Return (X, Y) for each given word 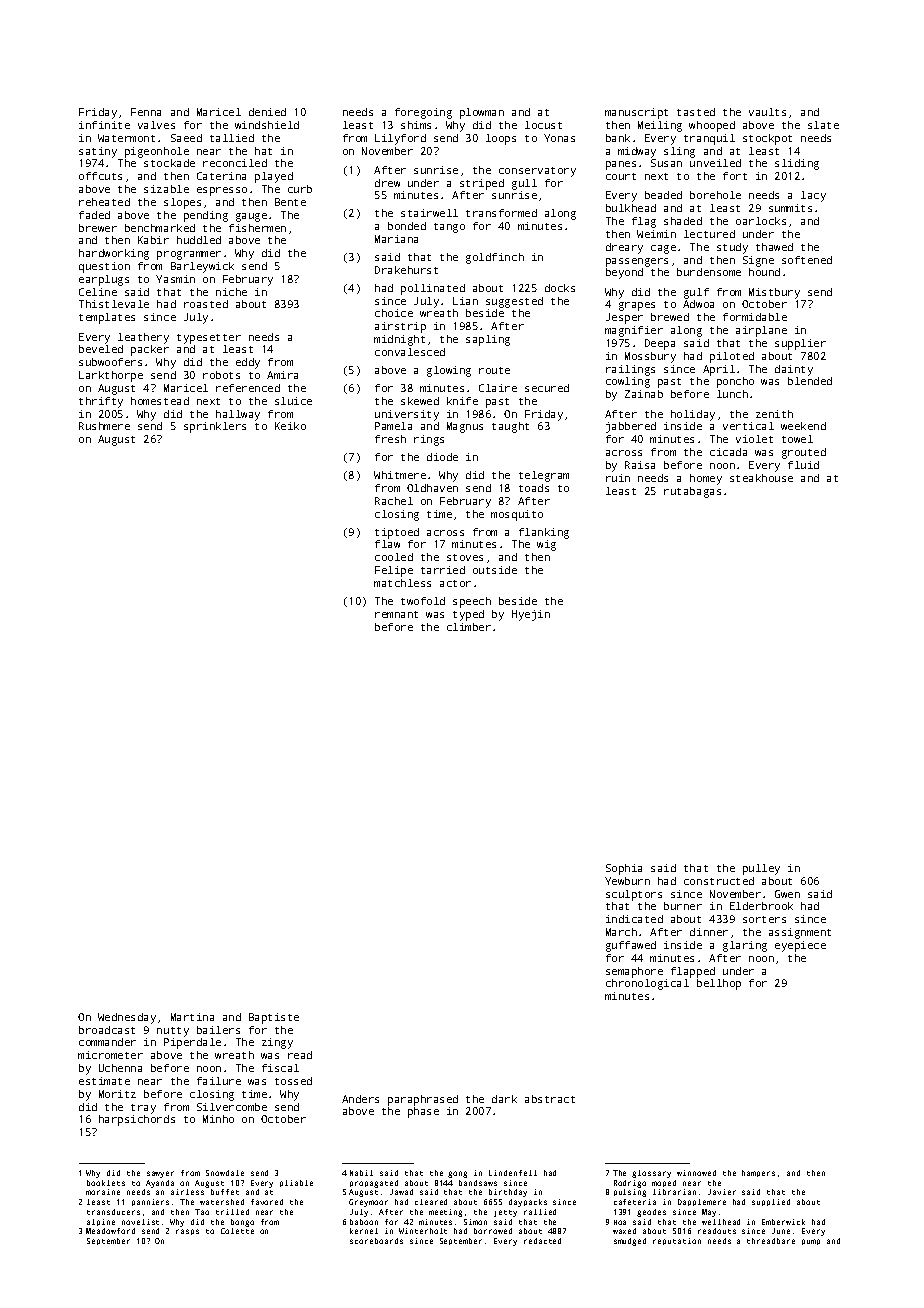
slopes (182, 203)
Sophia (624, 869)
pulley (761, 869)
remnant (396, 614)
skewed (420, 401)
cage (663, 249)
